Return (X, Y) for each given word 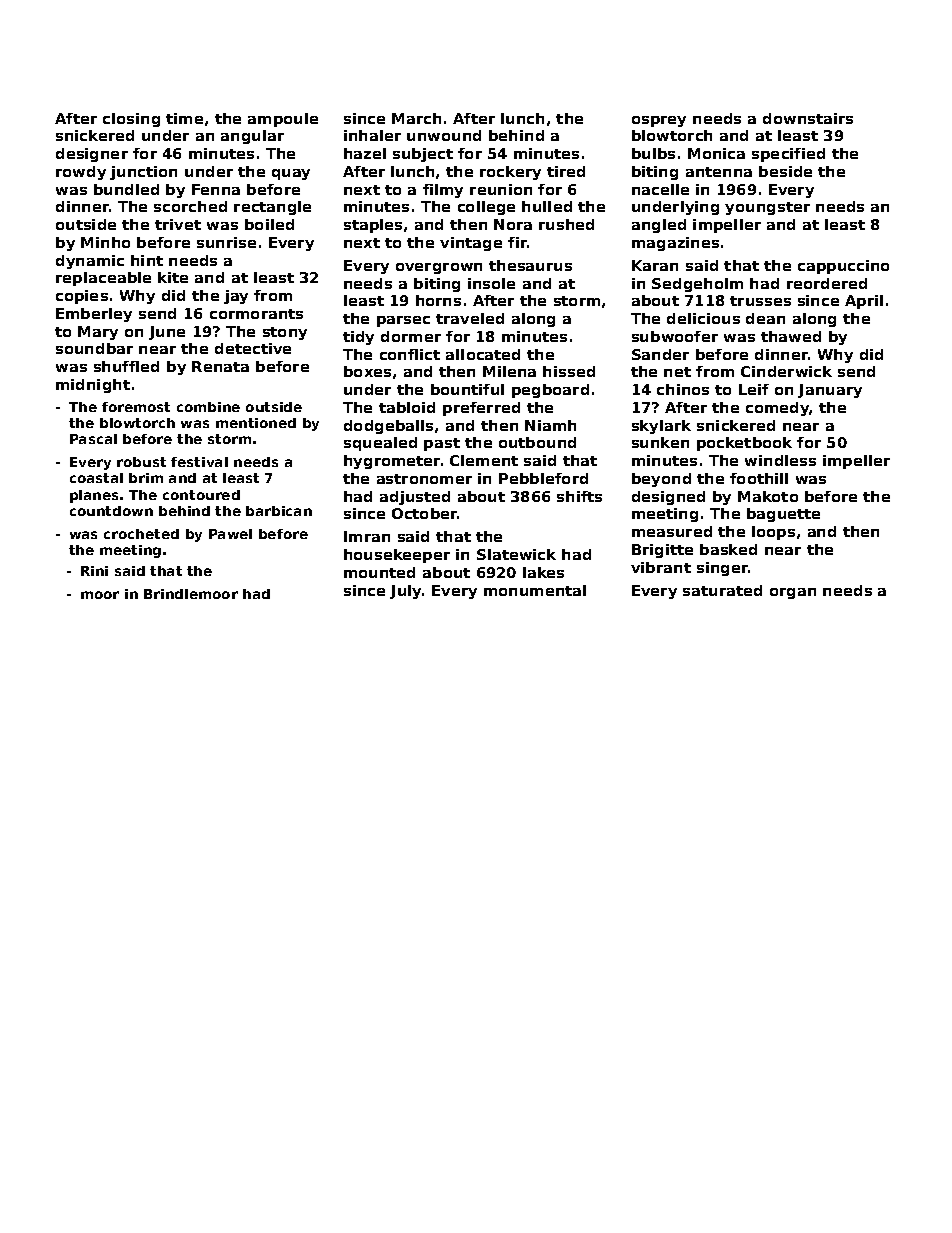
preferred (481, 409)
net (677, 372)
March (416, 118)
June (167, 333)
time (184, 118)
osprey (659, 121)
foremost (136, 407)
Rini (94, 571)
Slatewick (516, 554)
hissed (569, 371)
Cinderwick (786, 371)
